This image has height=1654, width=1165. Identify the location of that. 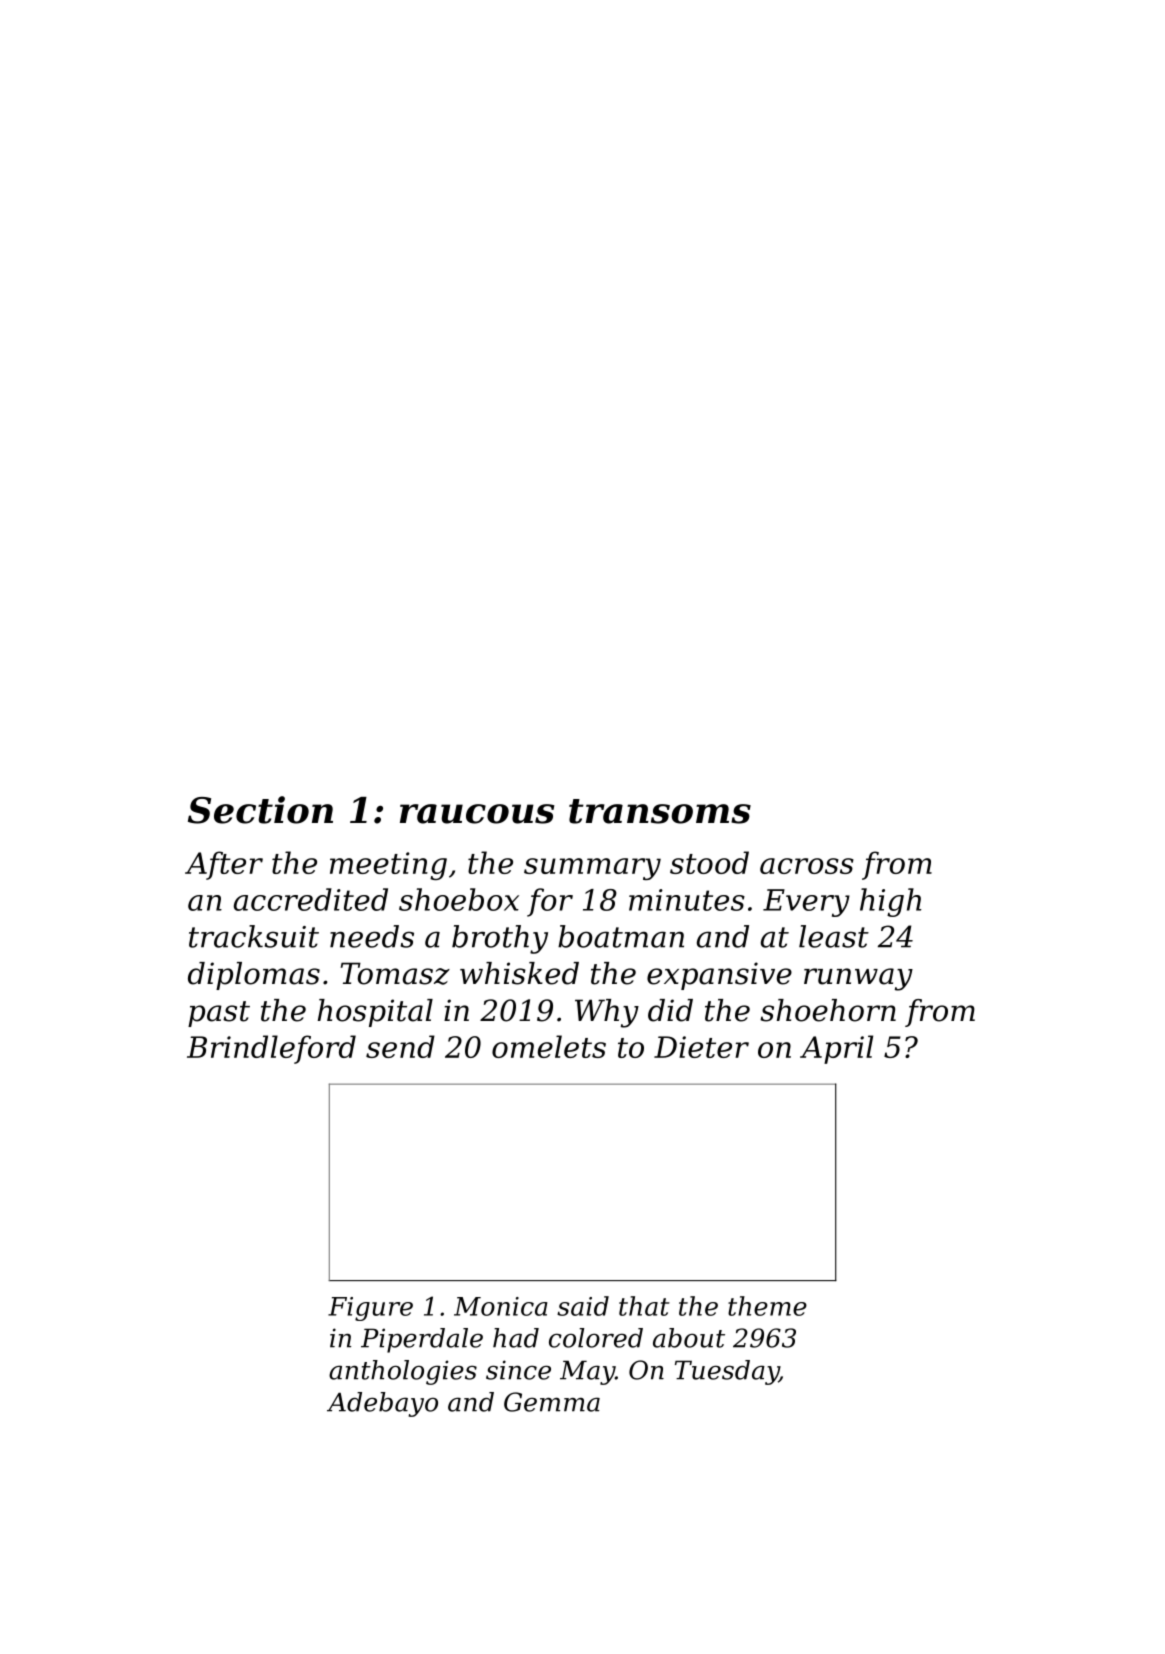
(644, 1306).
